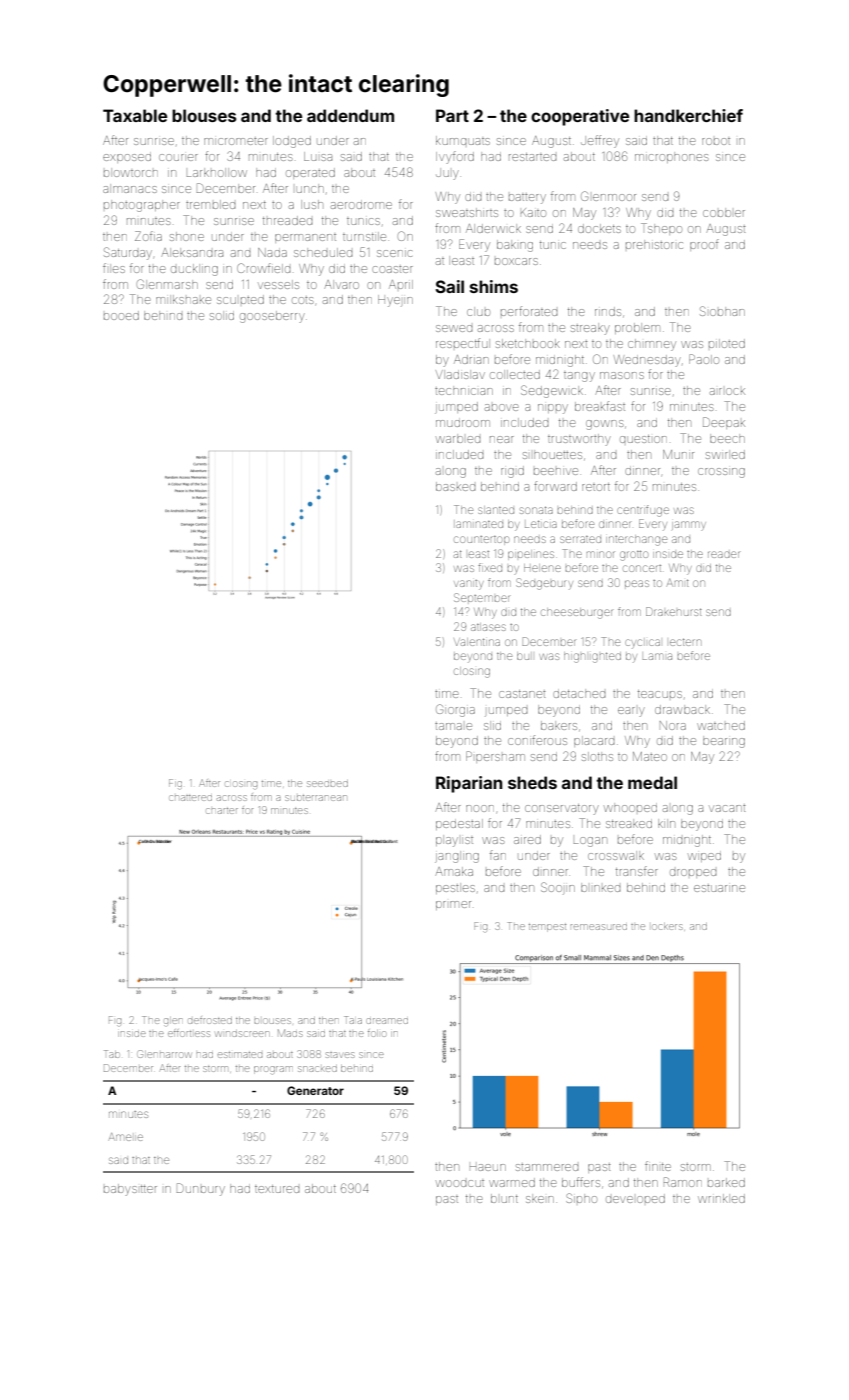 The image size is (849, 1400). What do you see at coordinates (512, 472) in the page?
I see `rigid` at bounding box center [512, 472].
